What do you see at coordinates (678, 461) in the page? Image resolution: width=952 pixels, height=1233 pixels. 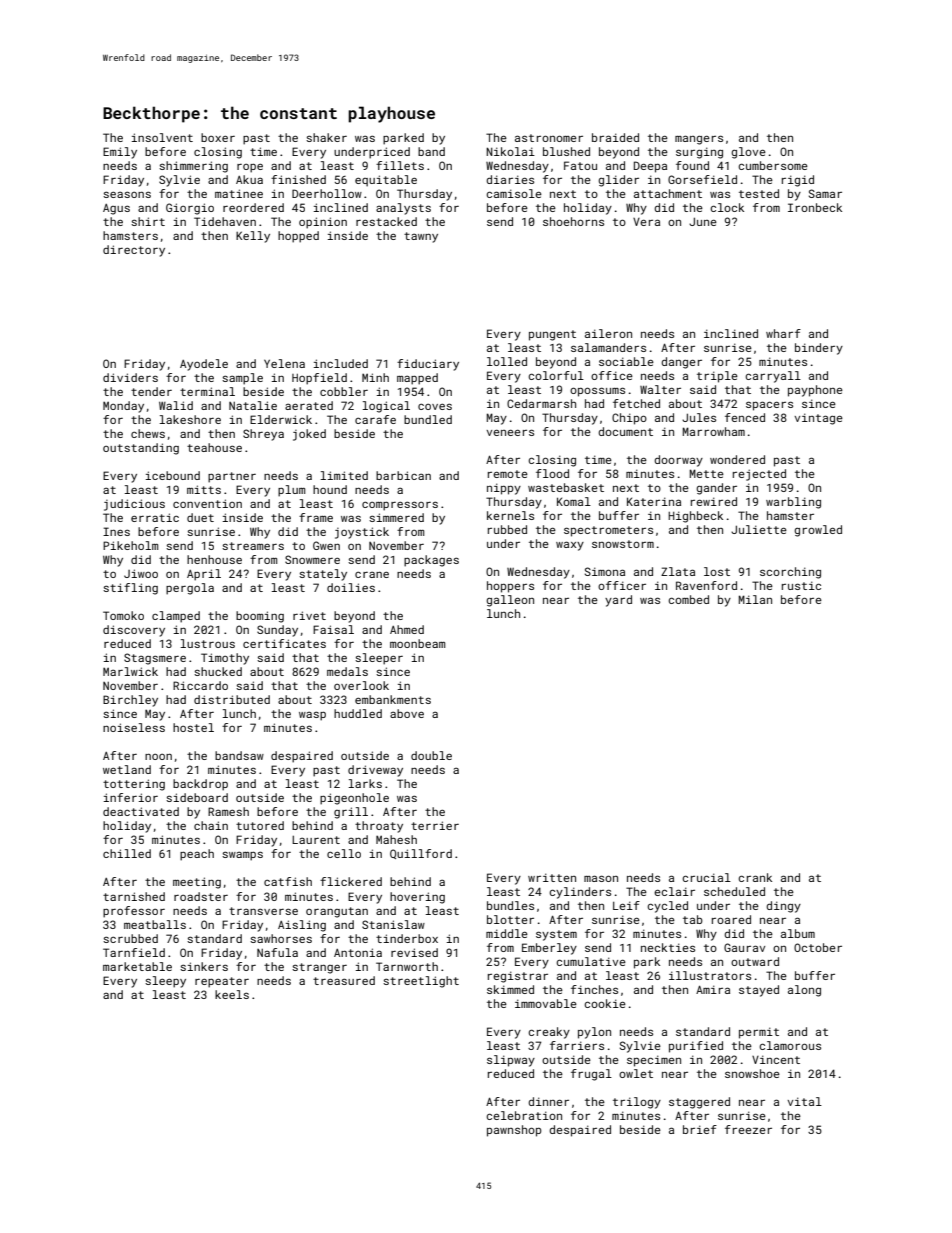 I see `doorway` at bounding box center [678, 461].
